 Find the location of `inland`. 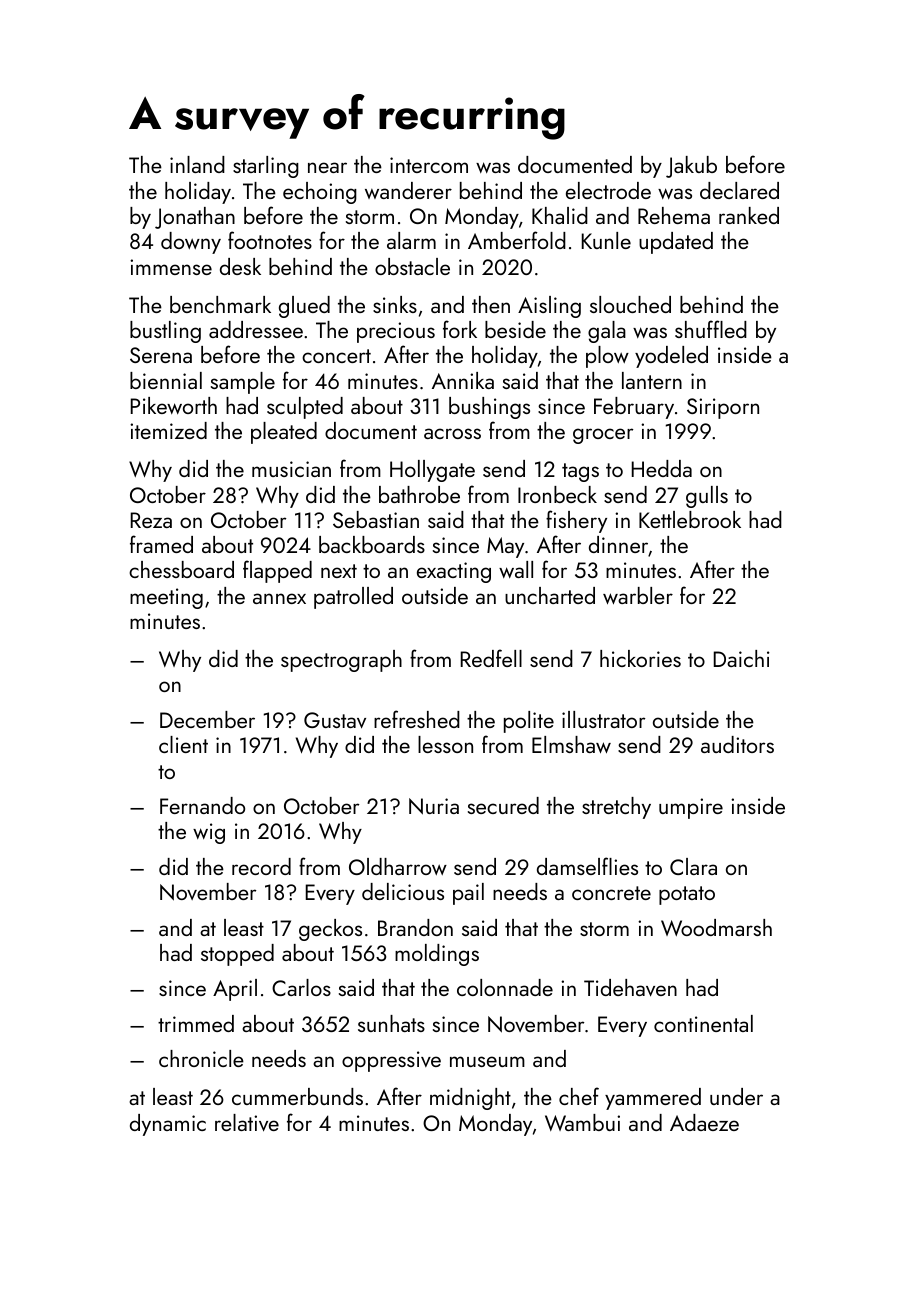

inland is located at coordinates (197, 164).
